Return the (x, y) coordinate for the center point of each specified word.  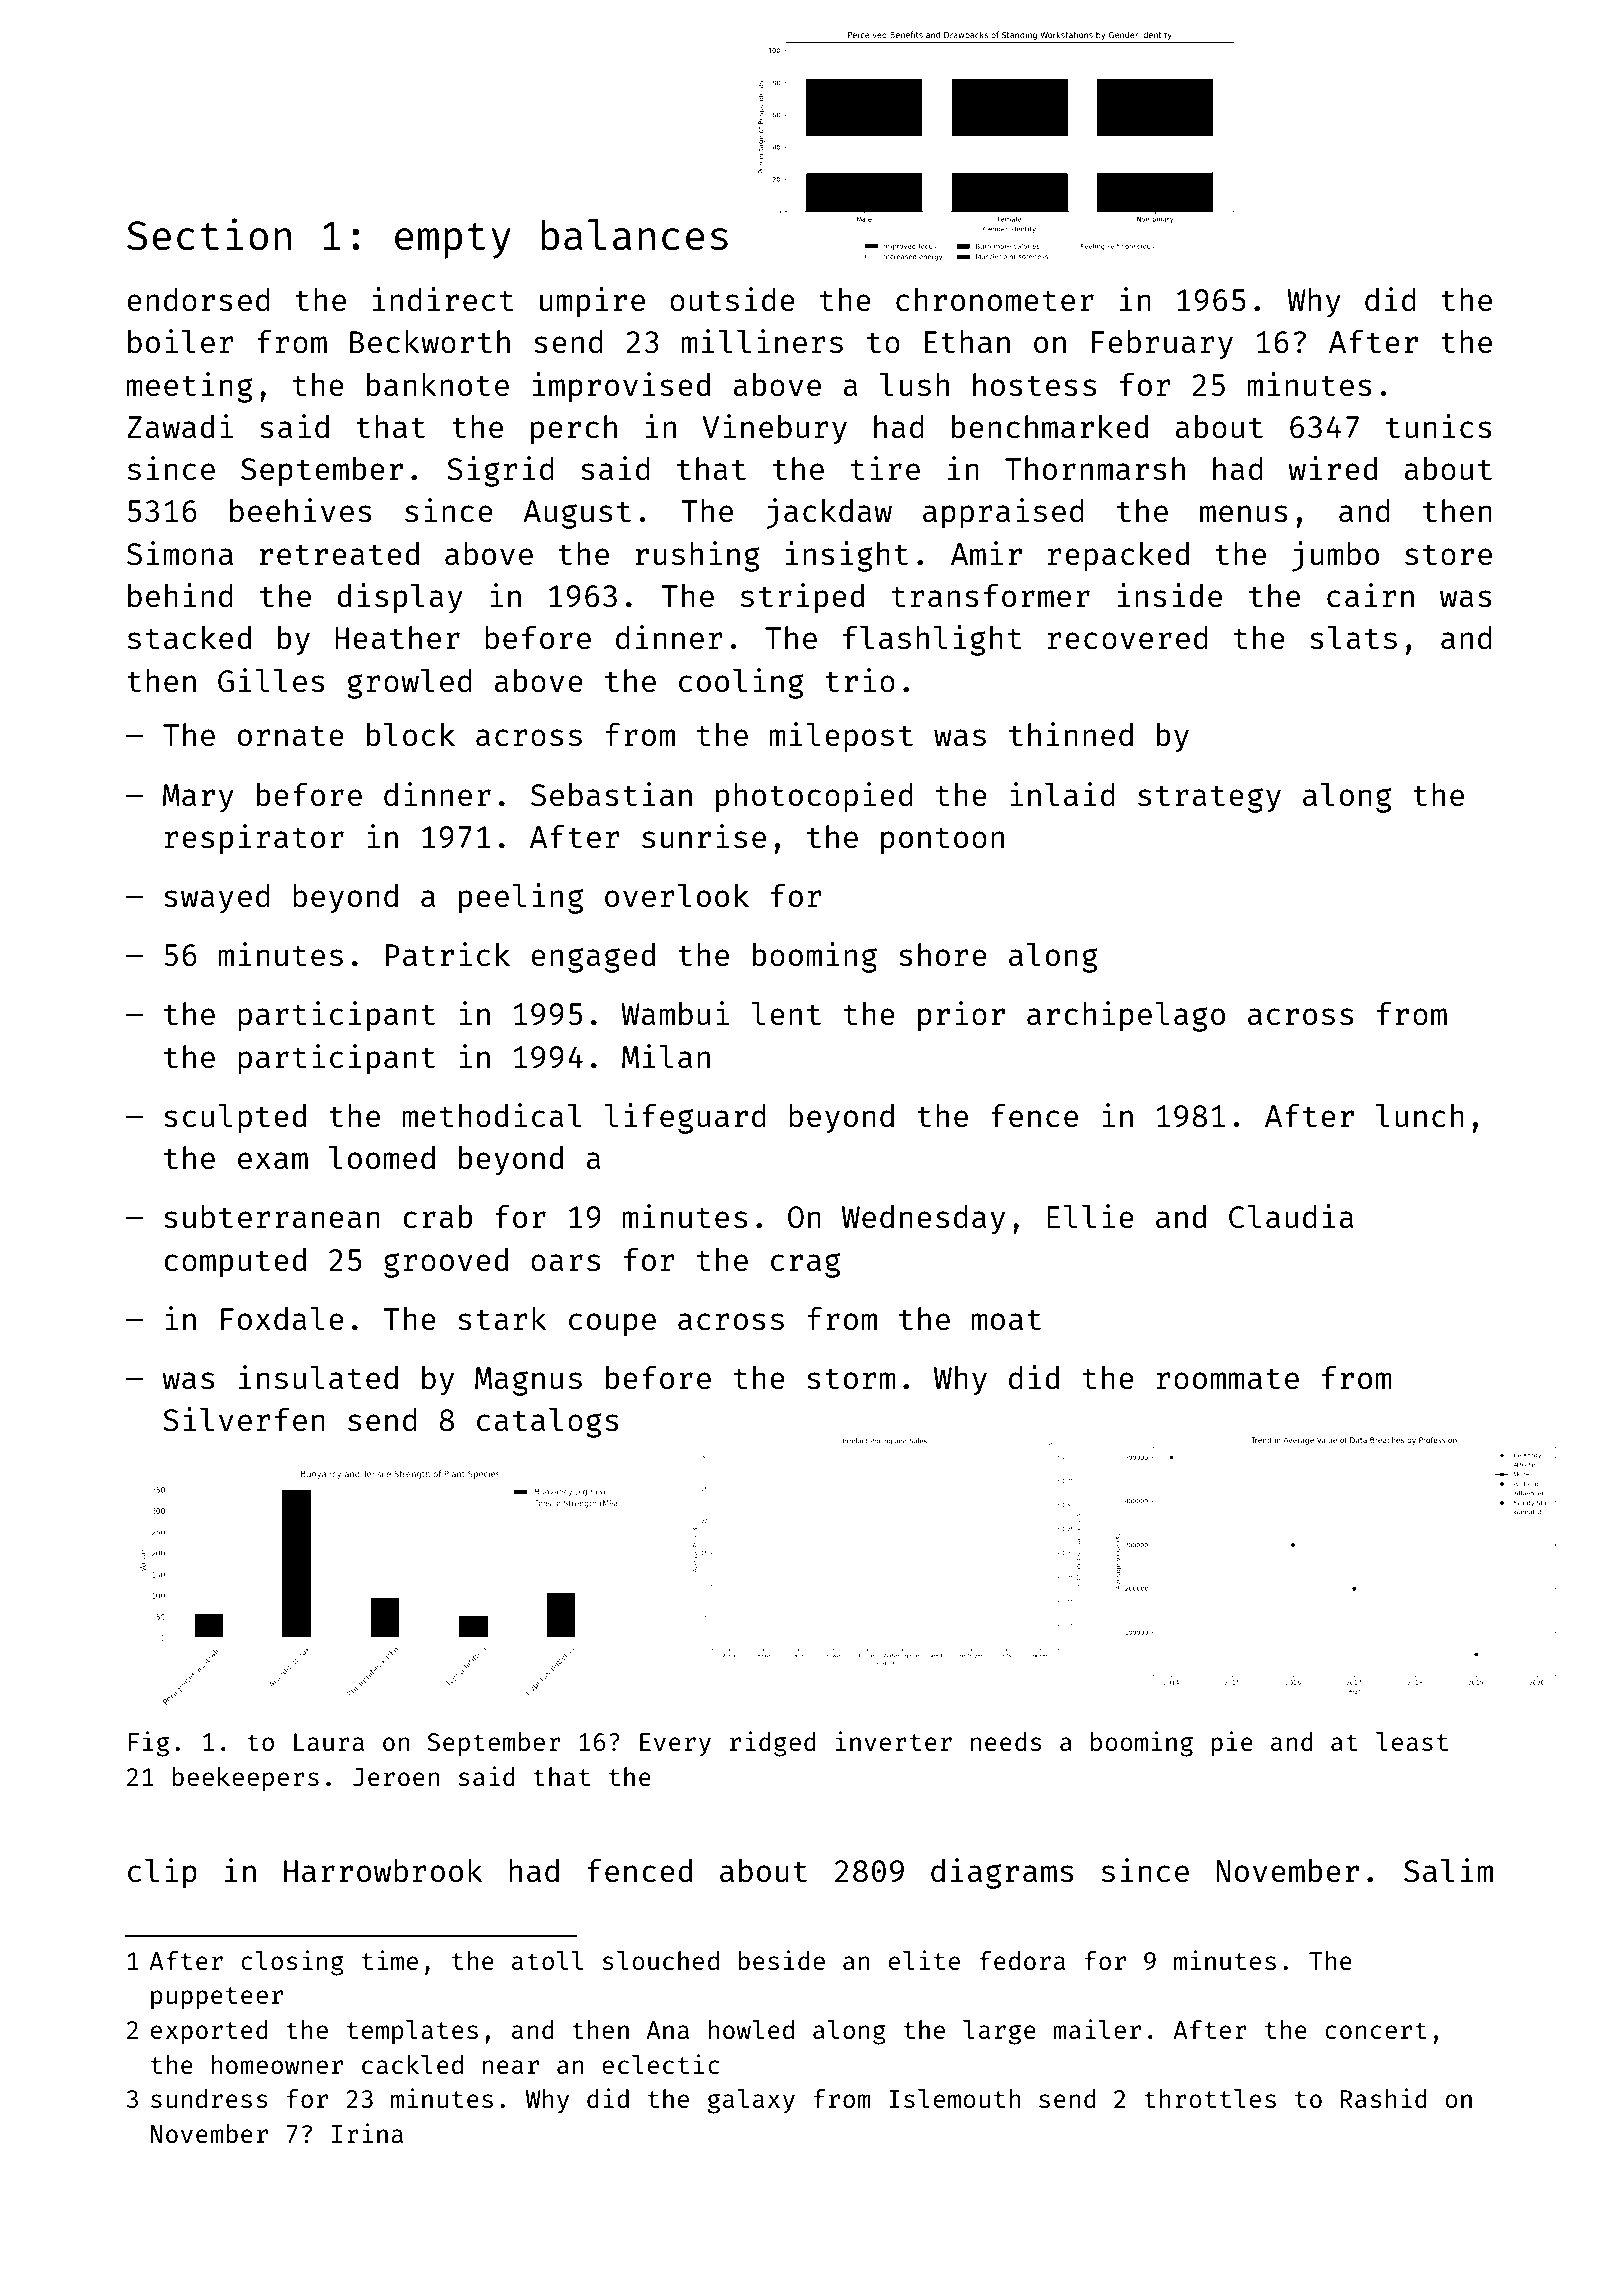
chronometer (995, 299)
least (1412, 1741)
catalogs (548, 1423)
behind (180, 595)
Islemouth (954, 2098)
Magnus (528, 1381)
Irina (367, 2133)
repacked (1118, 557)
